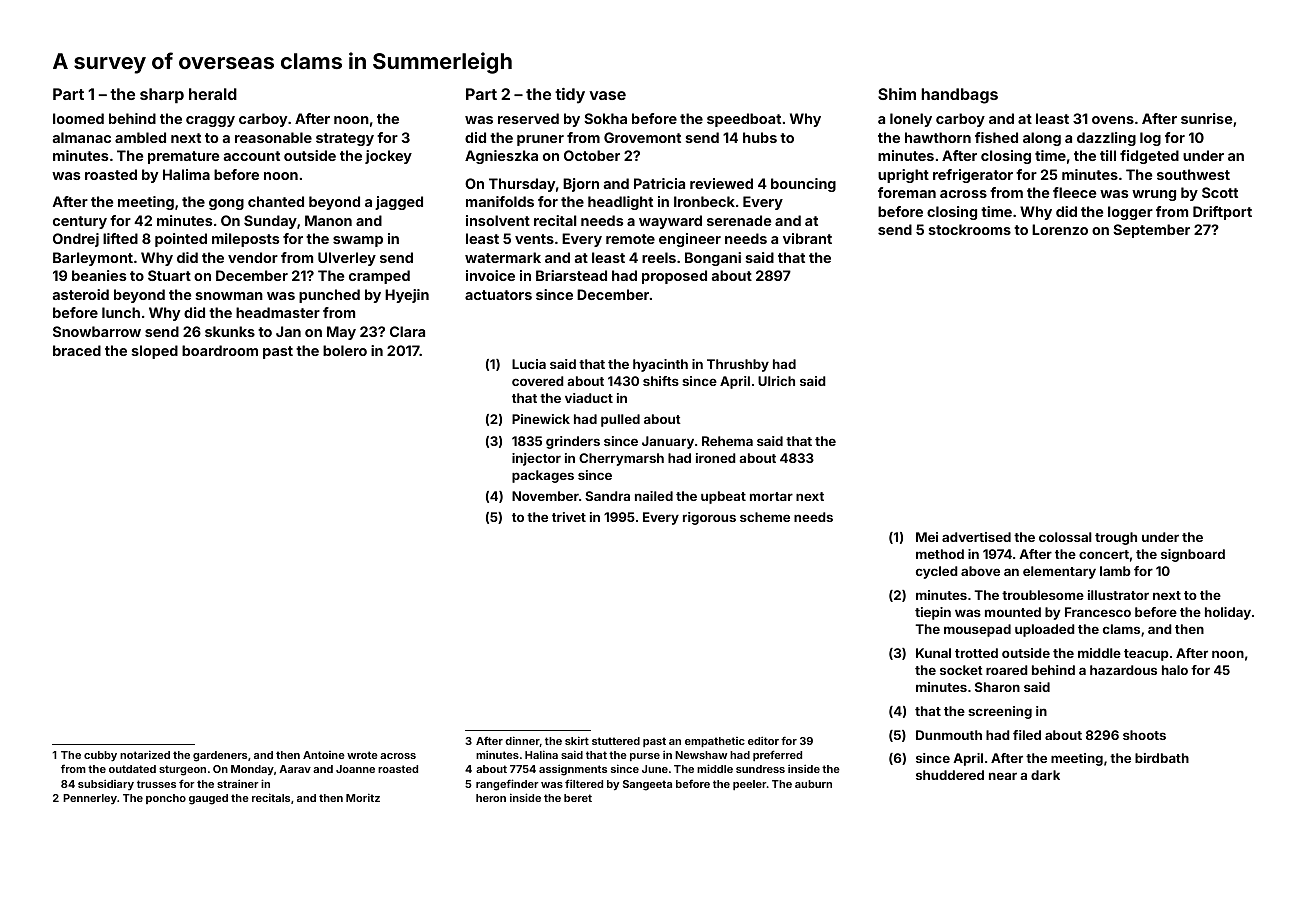 Image resolution: width=1308 pixels, height=924 pixels. I want to click on dark, so click(1045, 775).
